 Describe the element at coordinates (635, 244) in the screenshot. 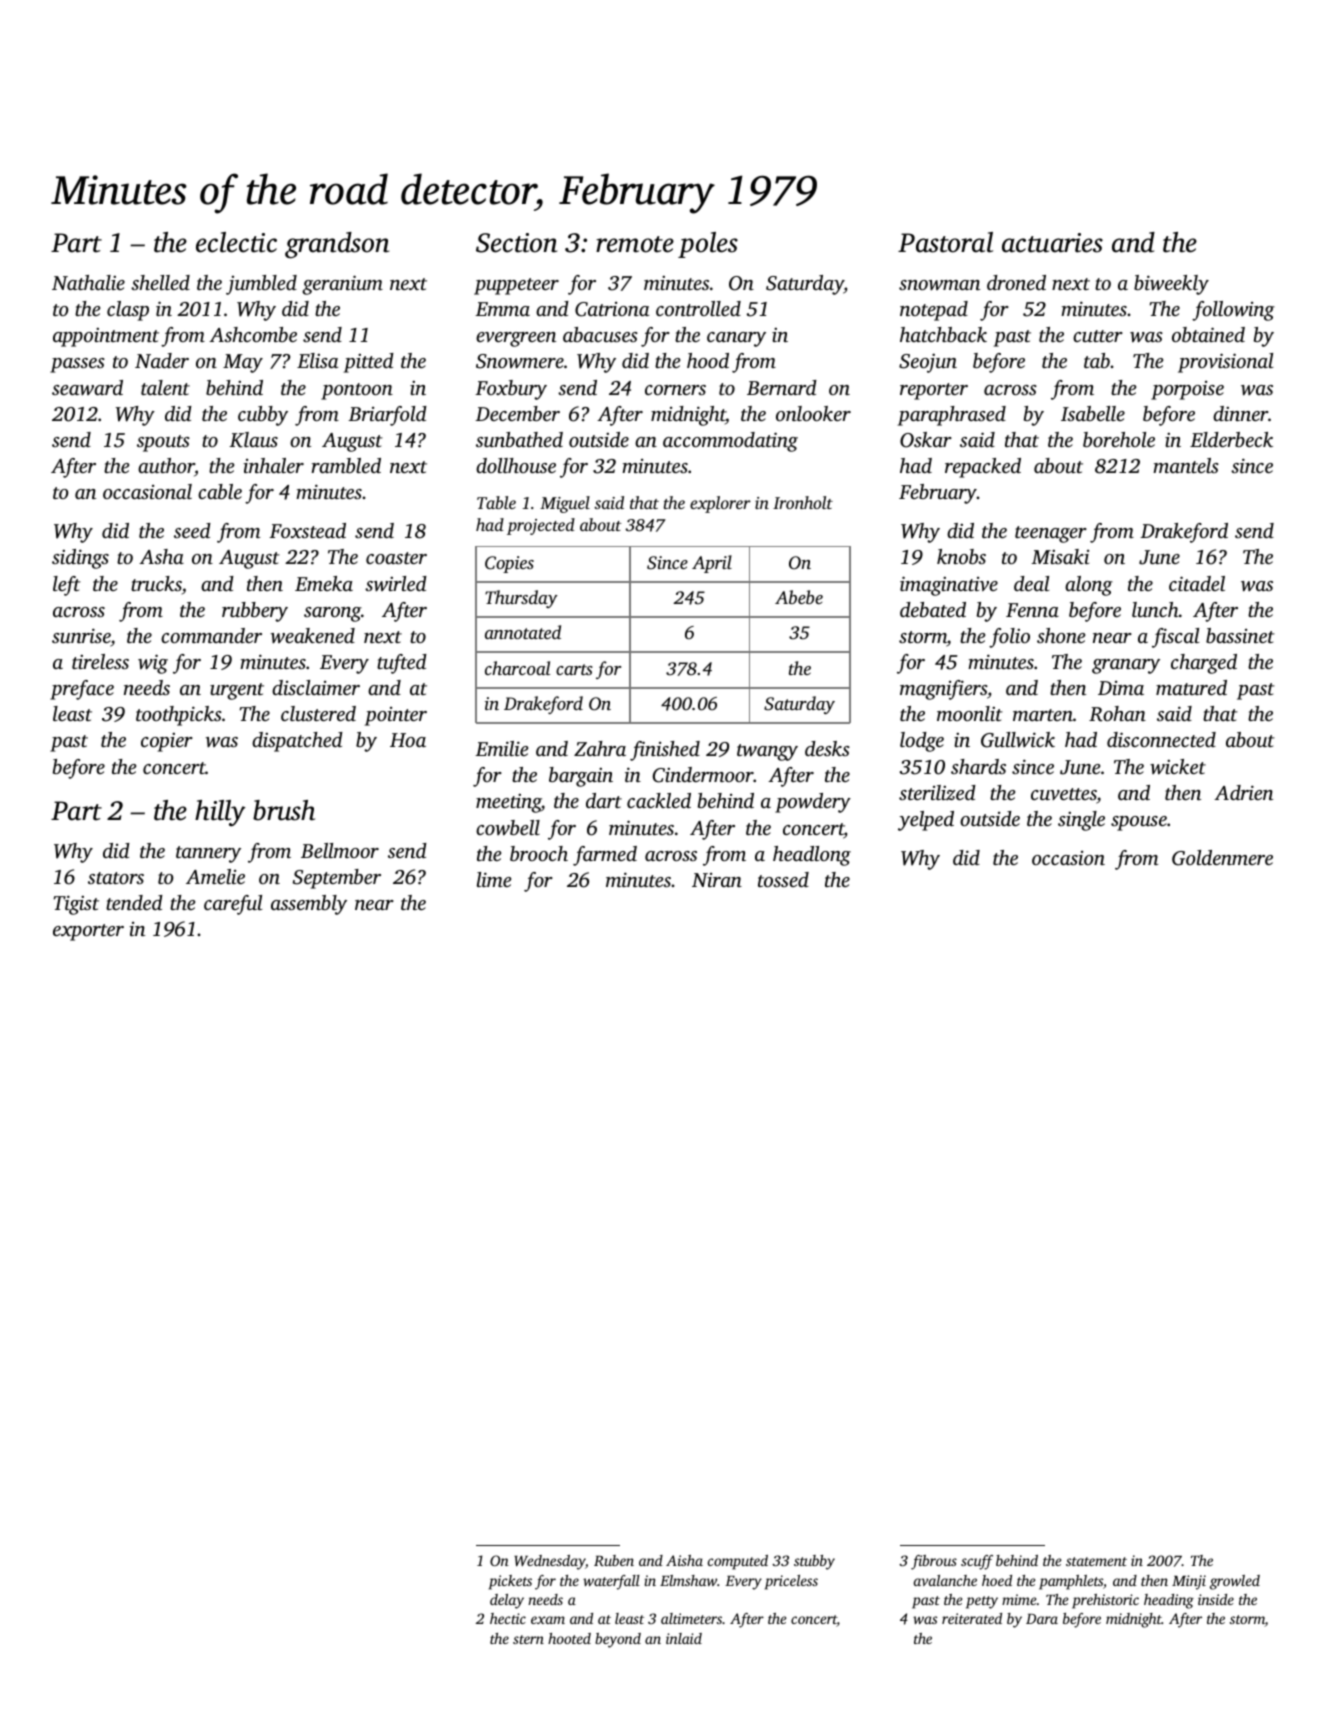

I see `remote` at that location.
